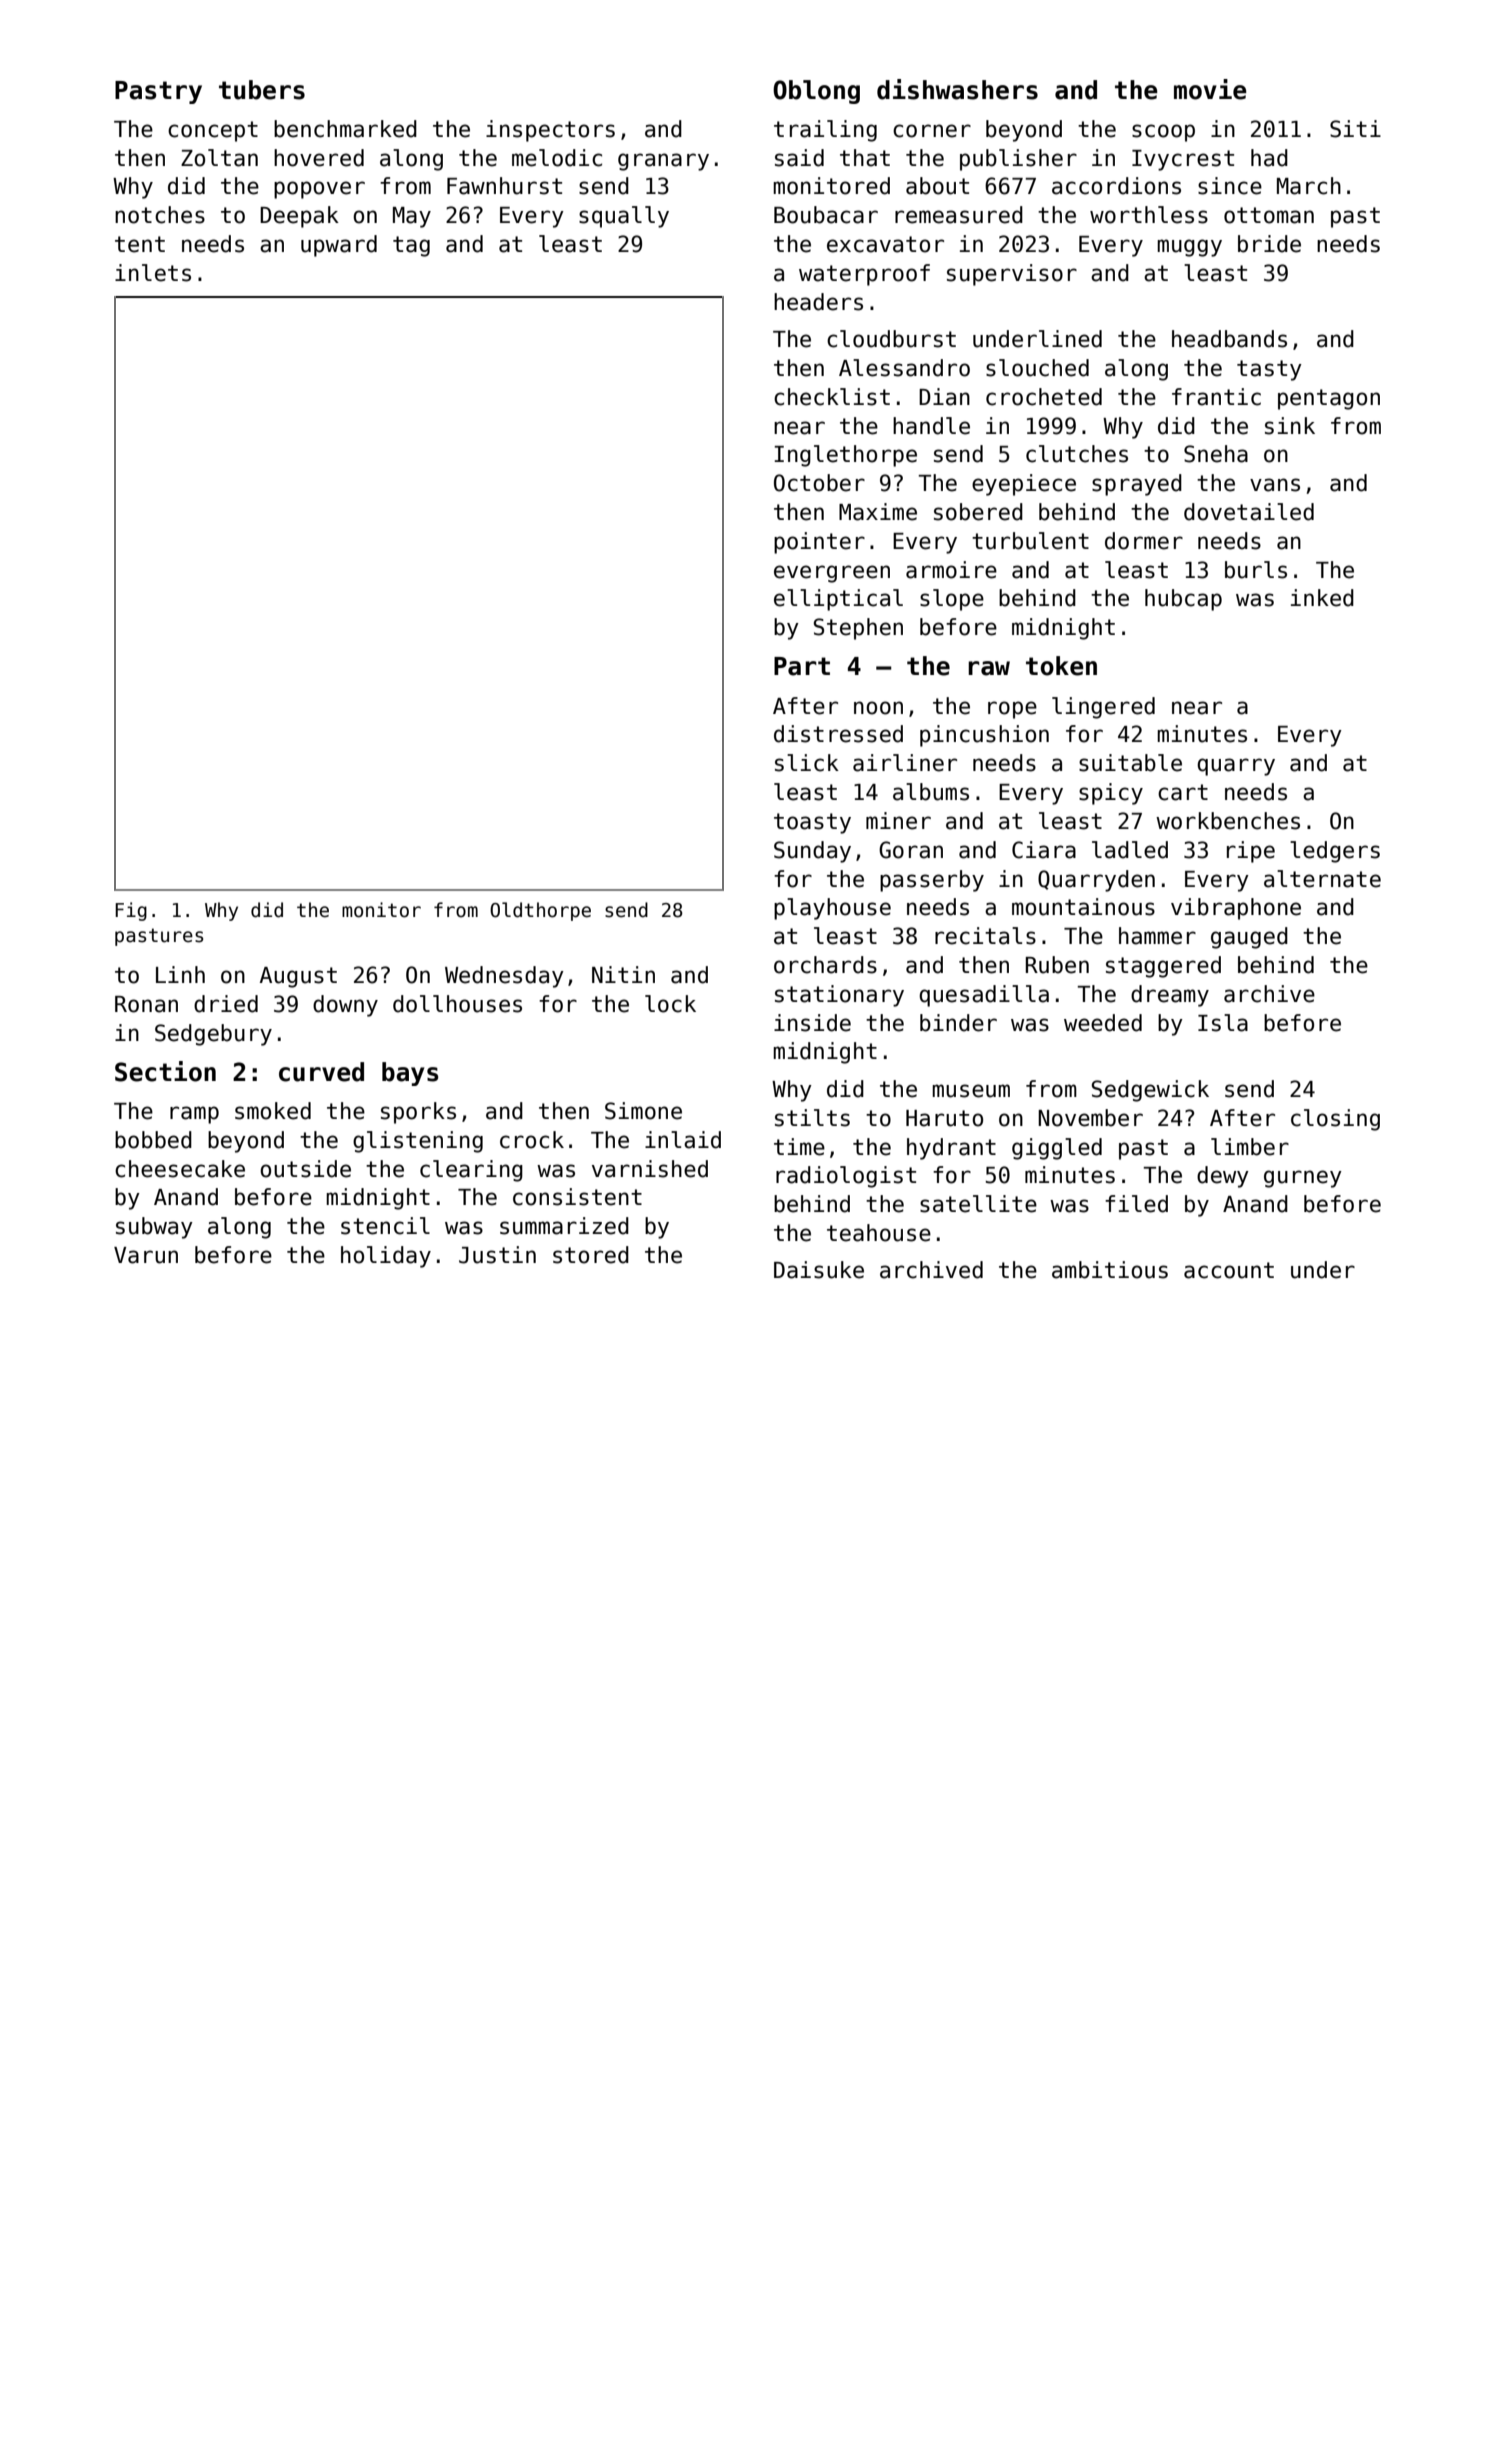 Image resolution: width=1496 pixels, height=2464 pixels. I want to click on movie, so click(1210, 89).
